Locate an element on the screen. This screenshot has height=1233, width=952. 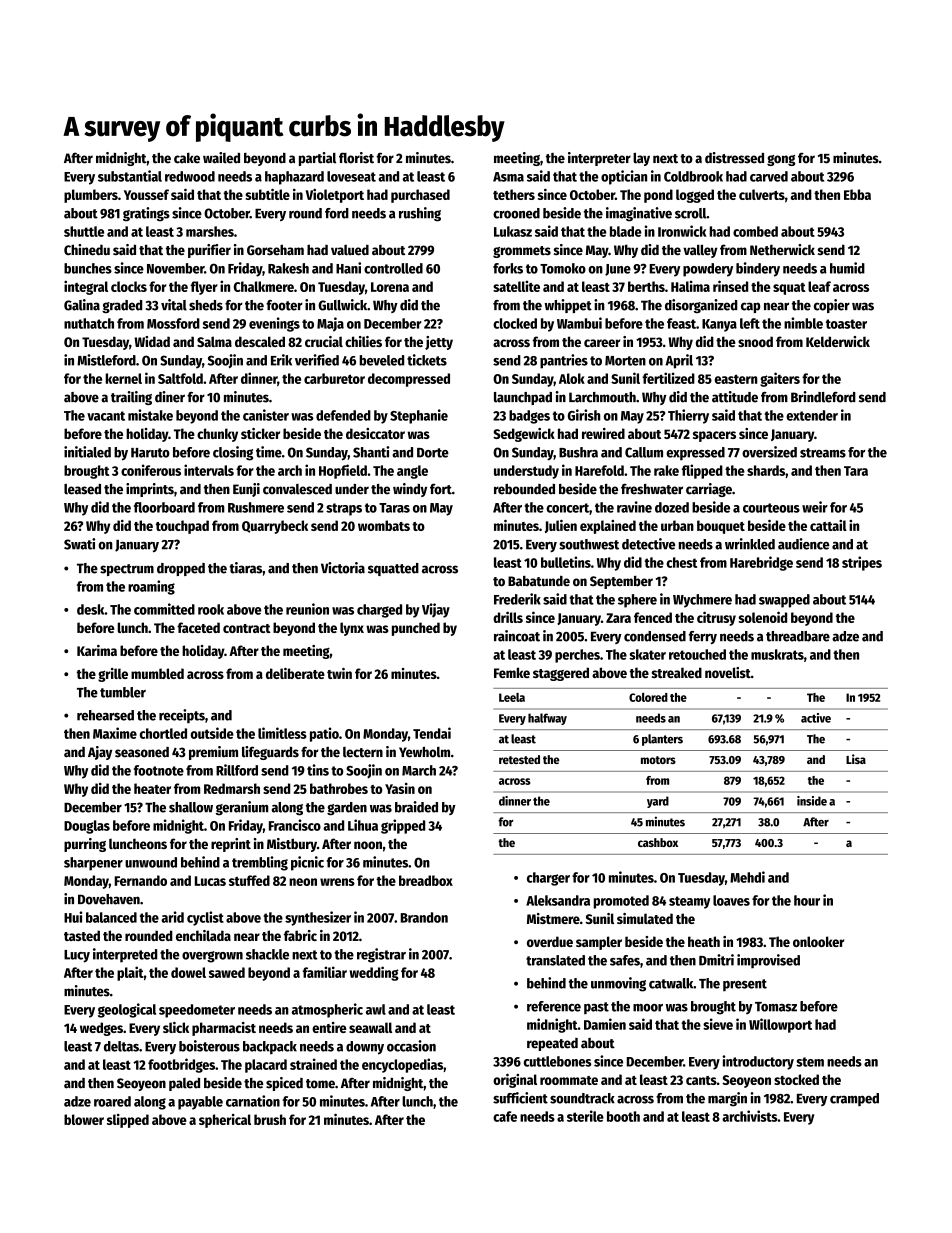
wailed is located at coordinates (221, 158).
